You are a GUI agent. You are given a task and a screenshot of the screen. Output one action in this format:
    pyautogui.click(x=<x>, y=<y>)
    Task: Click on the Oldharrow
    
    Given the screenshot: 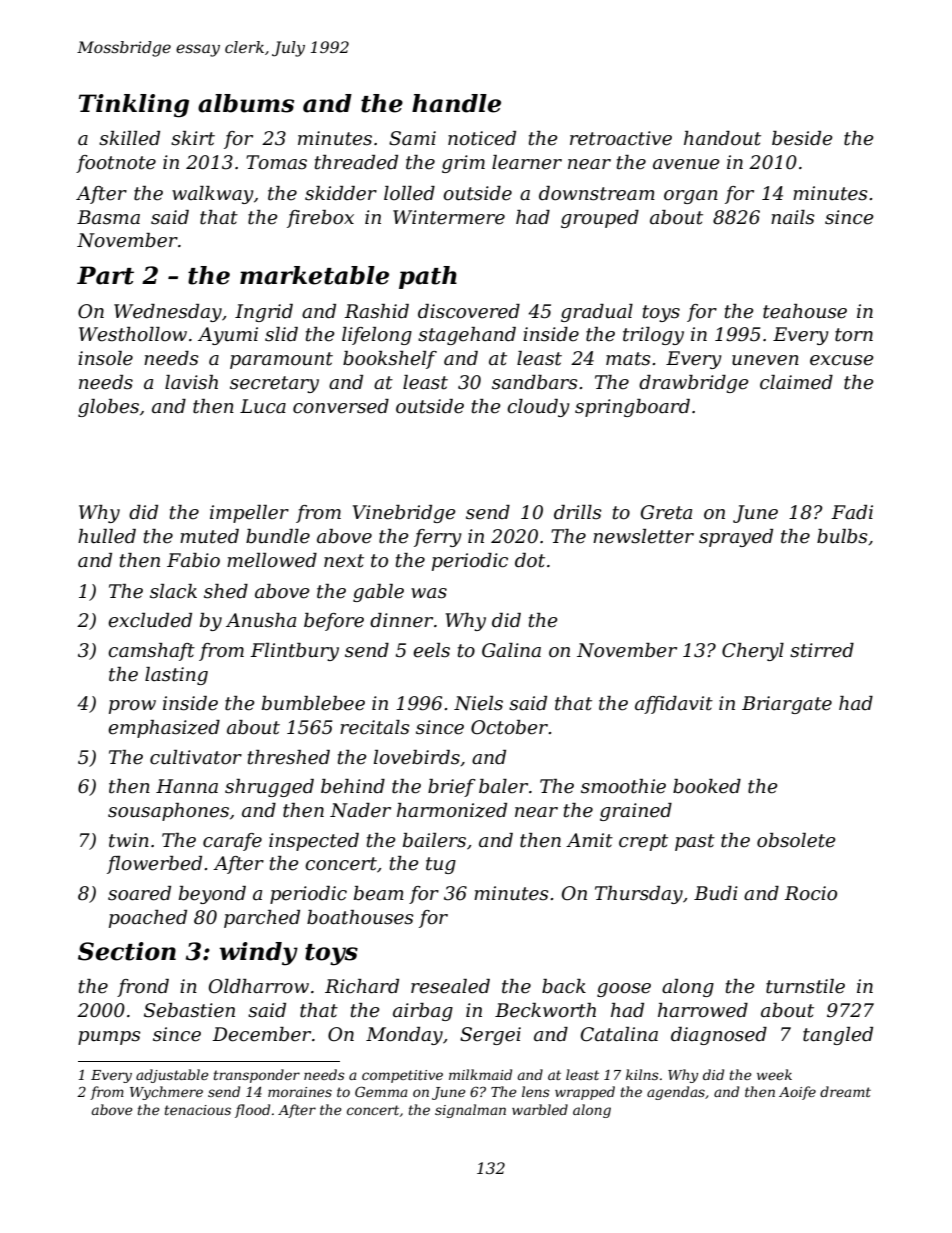 What is the action you would take?
    pyautogui.click(x=259, y=986)
